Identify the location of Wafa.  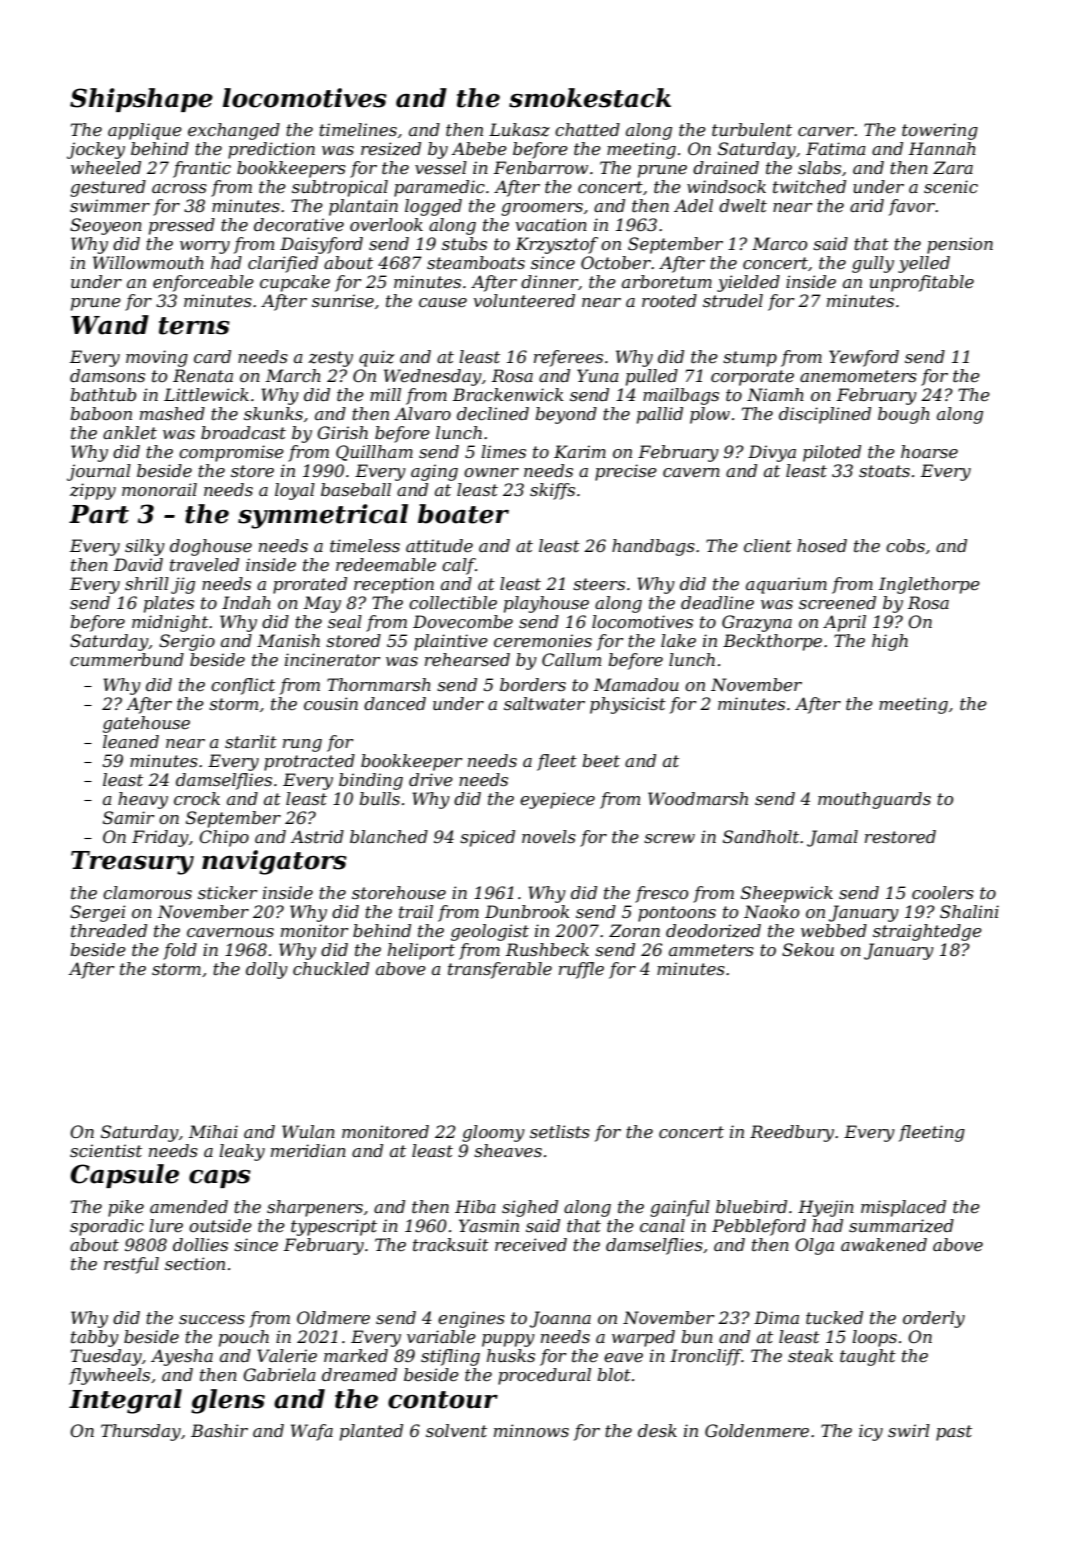
(312, 1432).
